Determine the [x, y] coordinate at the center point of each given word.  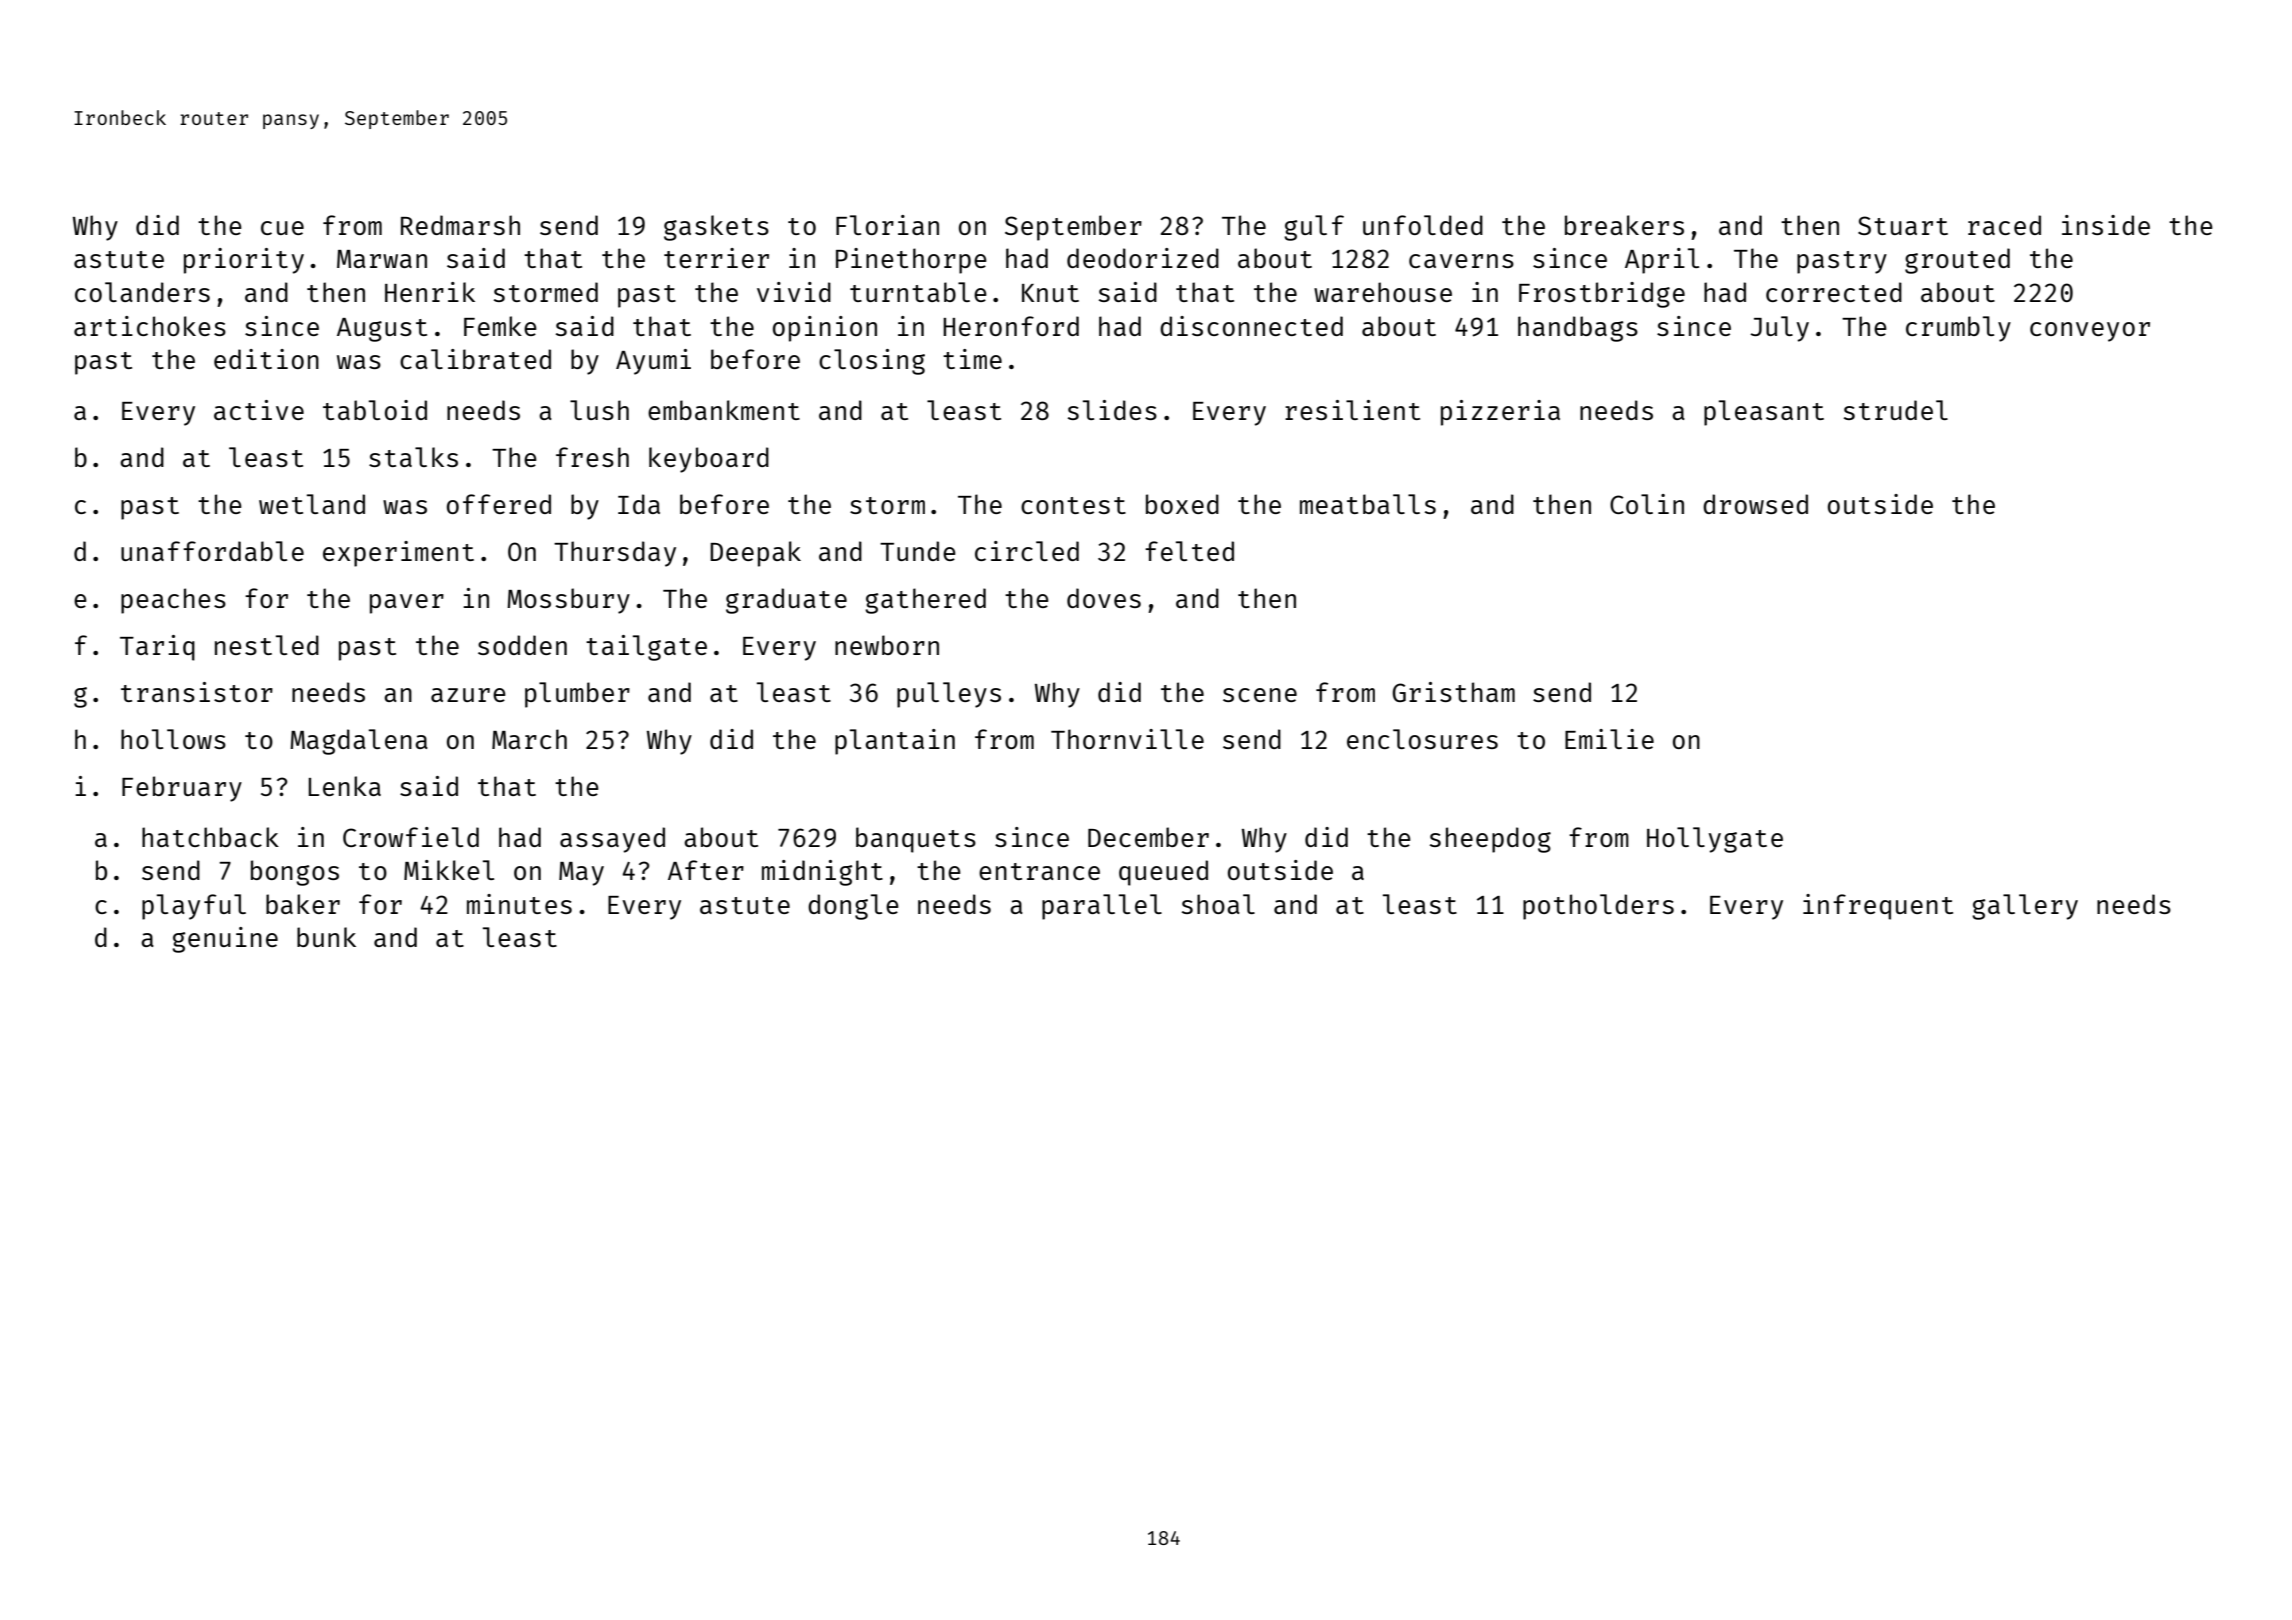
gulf [1314, 228]
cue [282, 228]
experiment [398, 554]
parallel [1102, 907]
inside [2106, 225]
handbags [1578, 329]
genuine [225, 940]
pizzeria [1500, 413]
